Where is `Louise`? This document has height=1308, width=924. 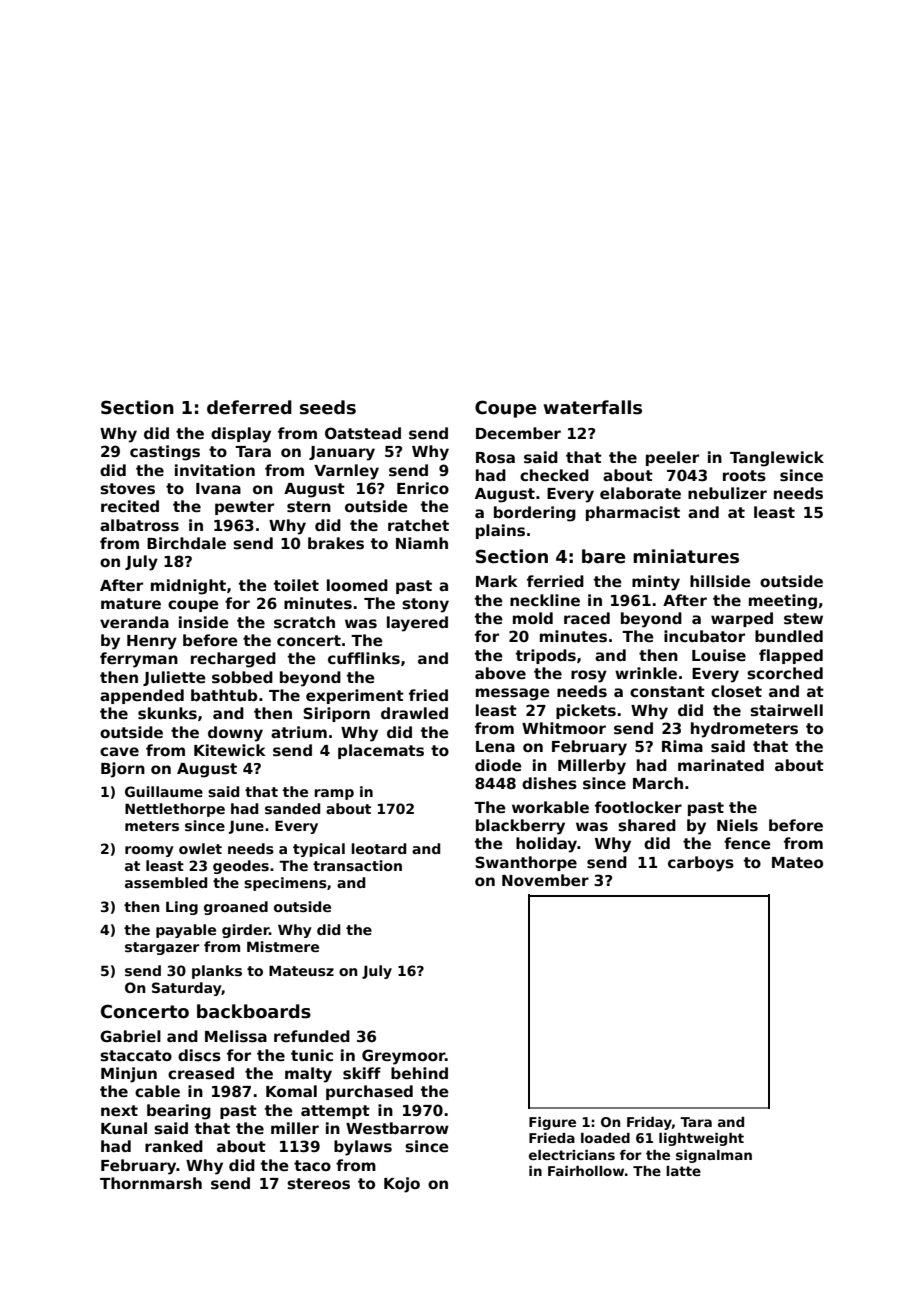
Louise is located at coordinates (719, 655).
